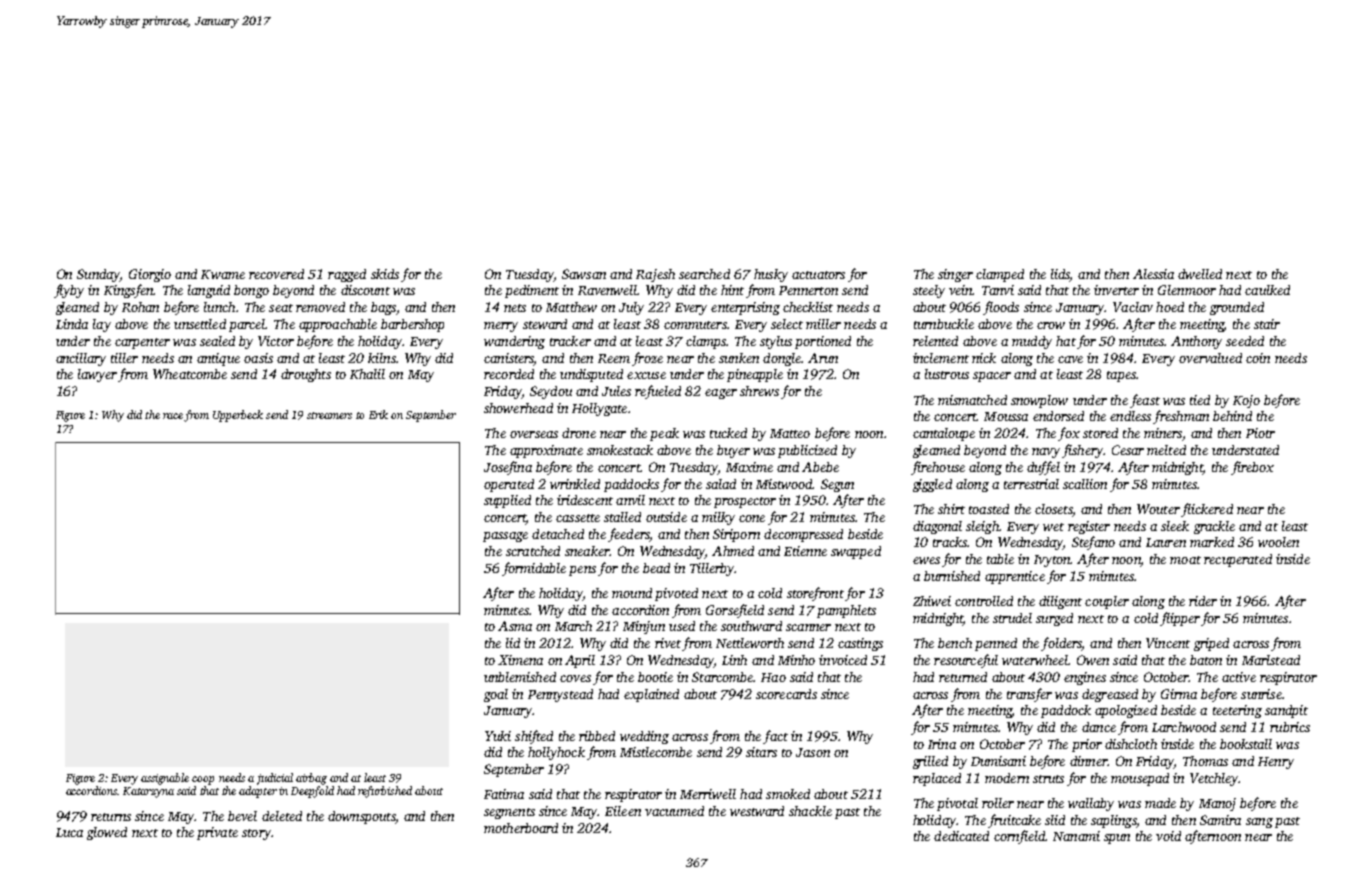  What do you see at coordinates (81, 359) in the screenshot?
I see `ancillary` at bounding box center [81, 359].
